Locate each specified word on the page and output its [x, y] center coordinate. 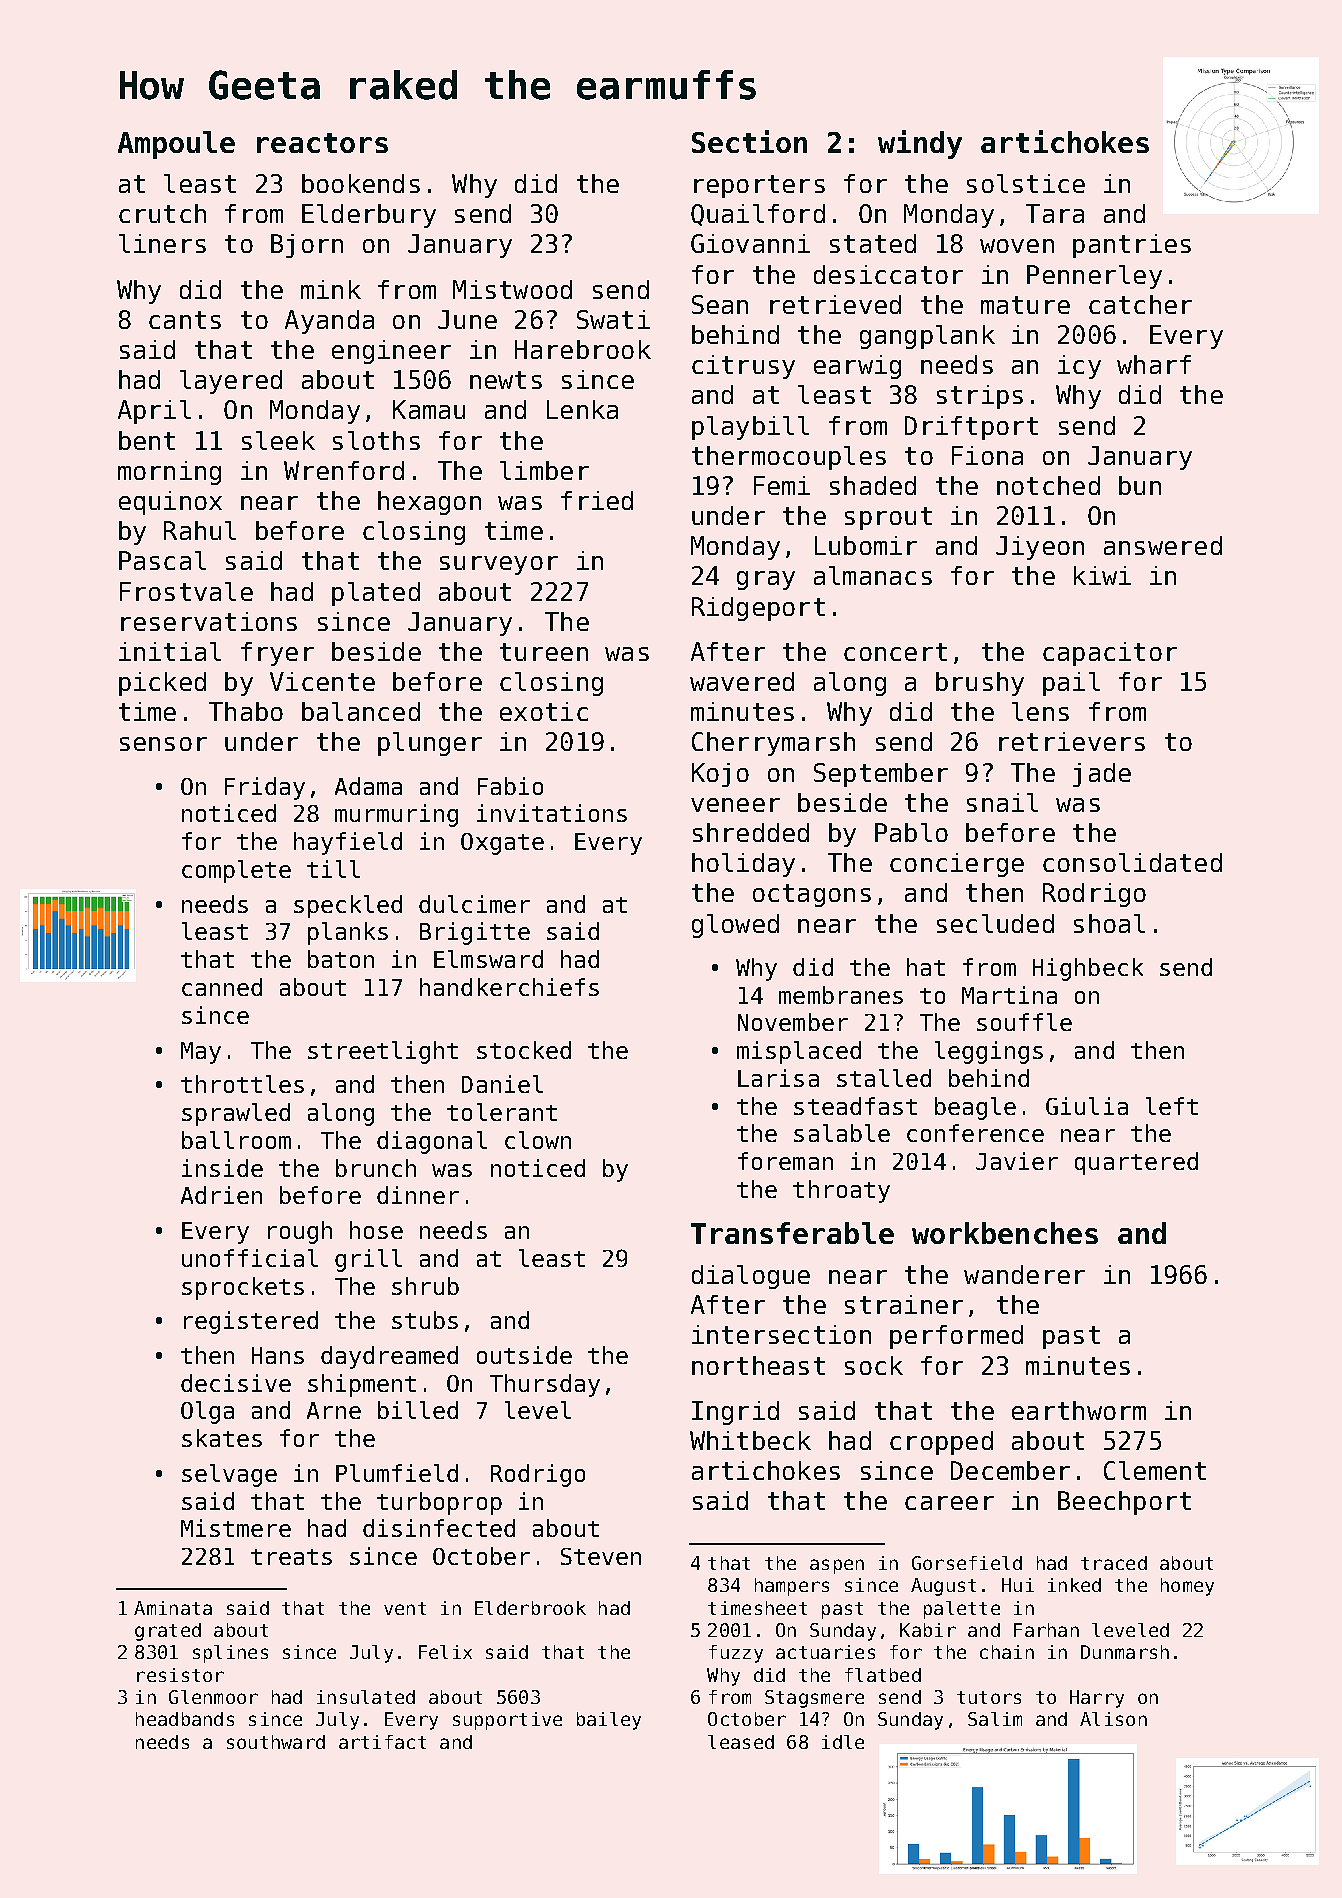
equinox [170, 503]
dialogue [751, 1277]
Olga [207, 1412]
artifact [382, 1742]
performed [956, 1337]
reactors [322, 143]
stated [873, 243]
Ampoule [176, 145]
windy [920, 144]
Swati [613, 319]
